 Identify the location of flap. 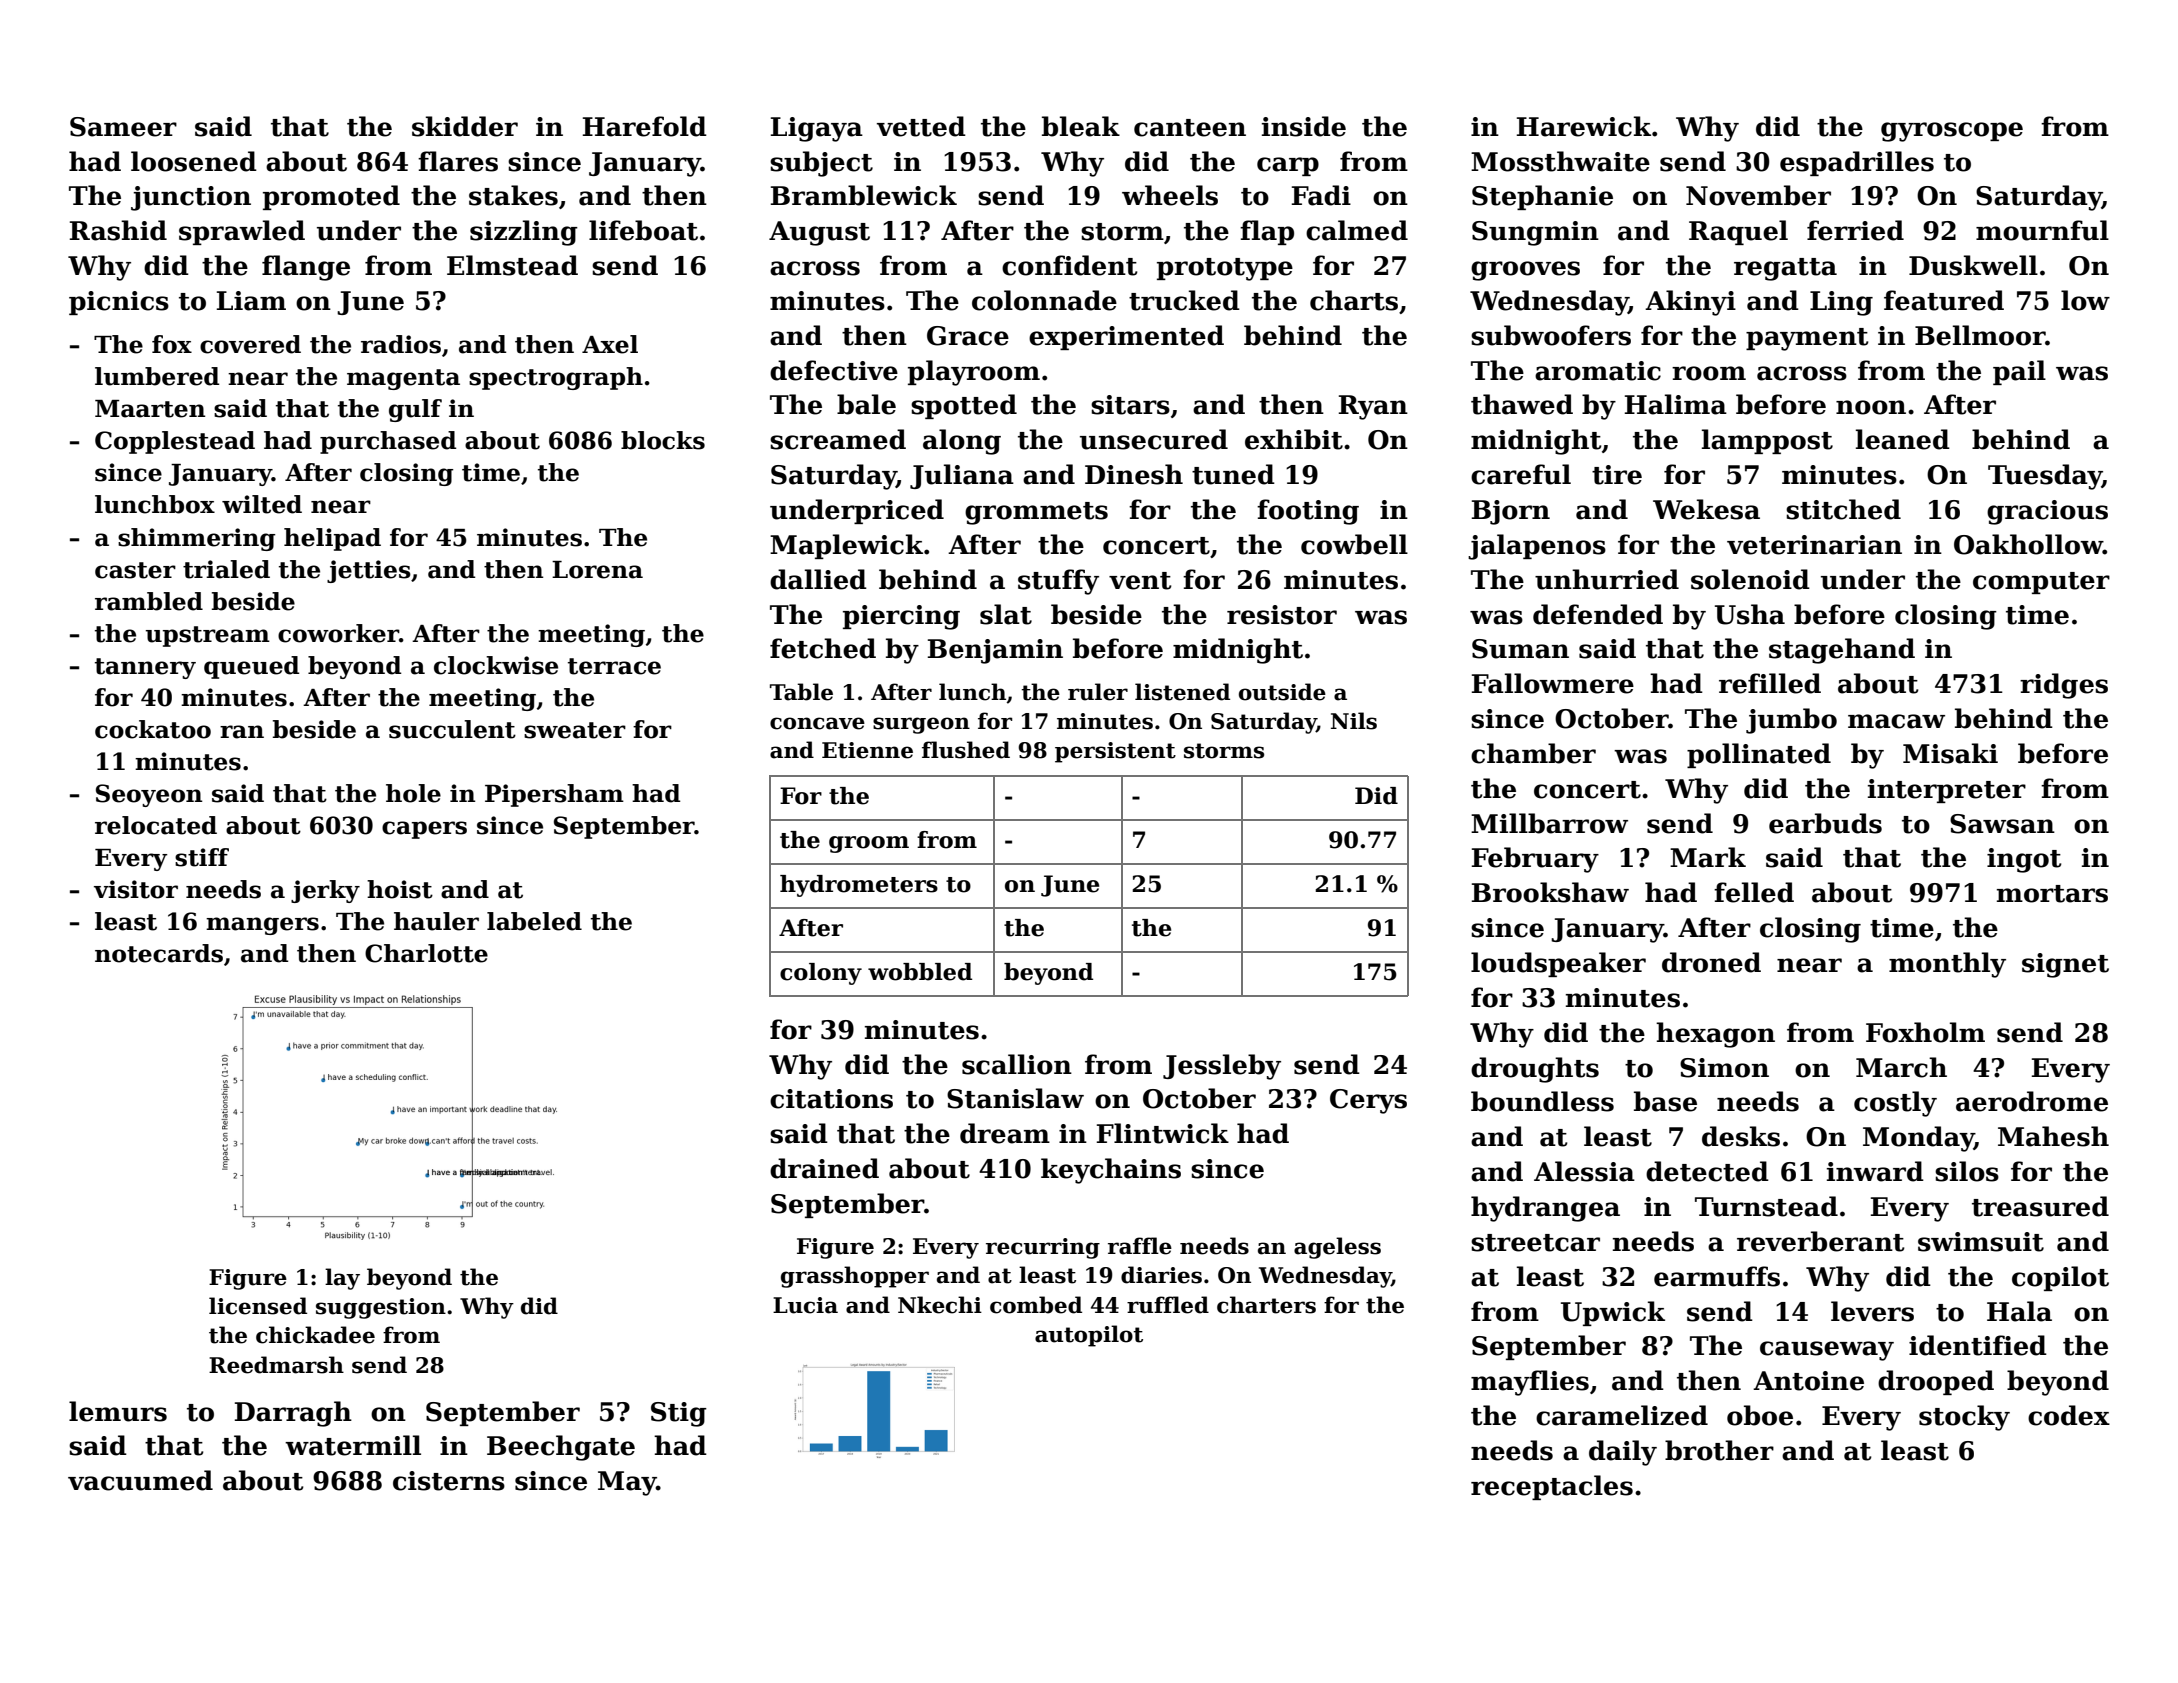
(1267, 232).
